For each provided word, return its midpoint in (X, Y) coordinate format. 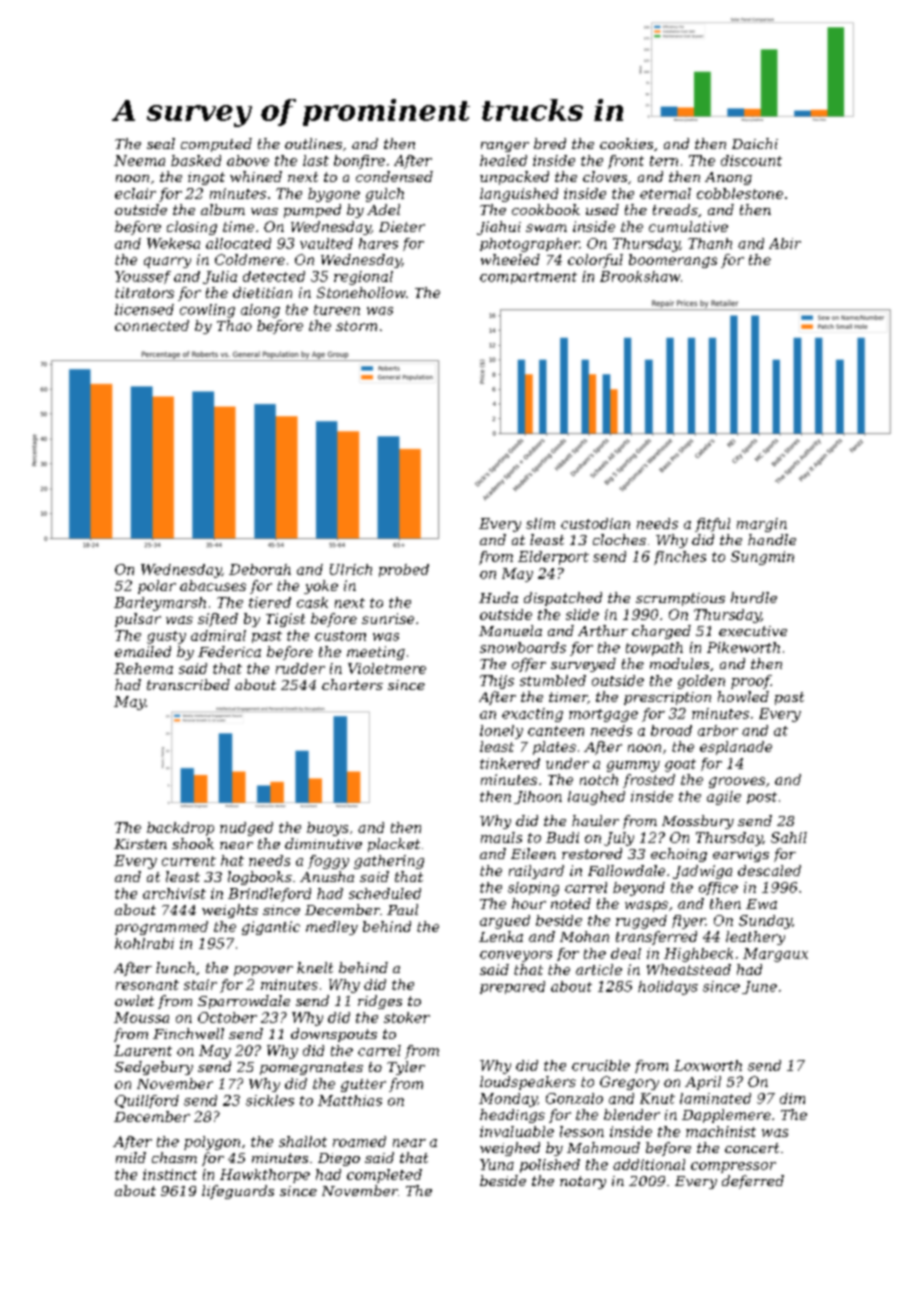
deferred (753, 1182)
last (316, 160)
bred (550, 143)
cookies (626, 143)
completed (384, 1176)
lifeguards (238, 1192)
